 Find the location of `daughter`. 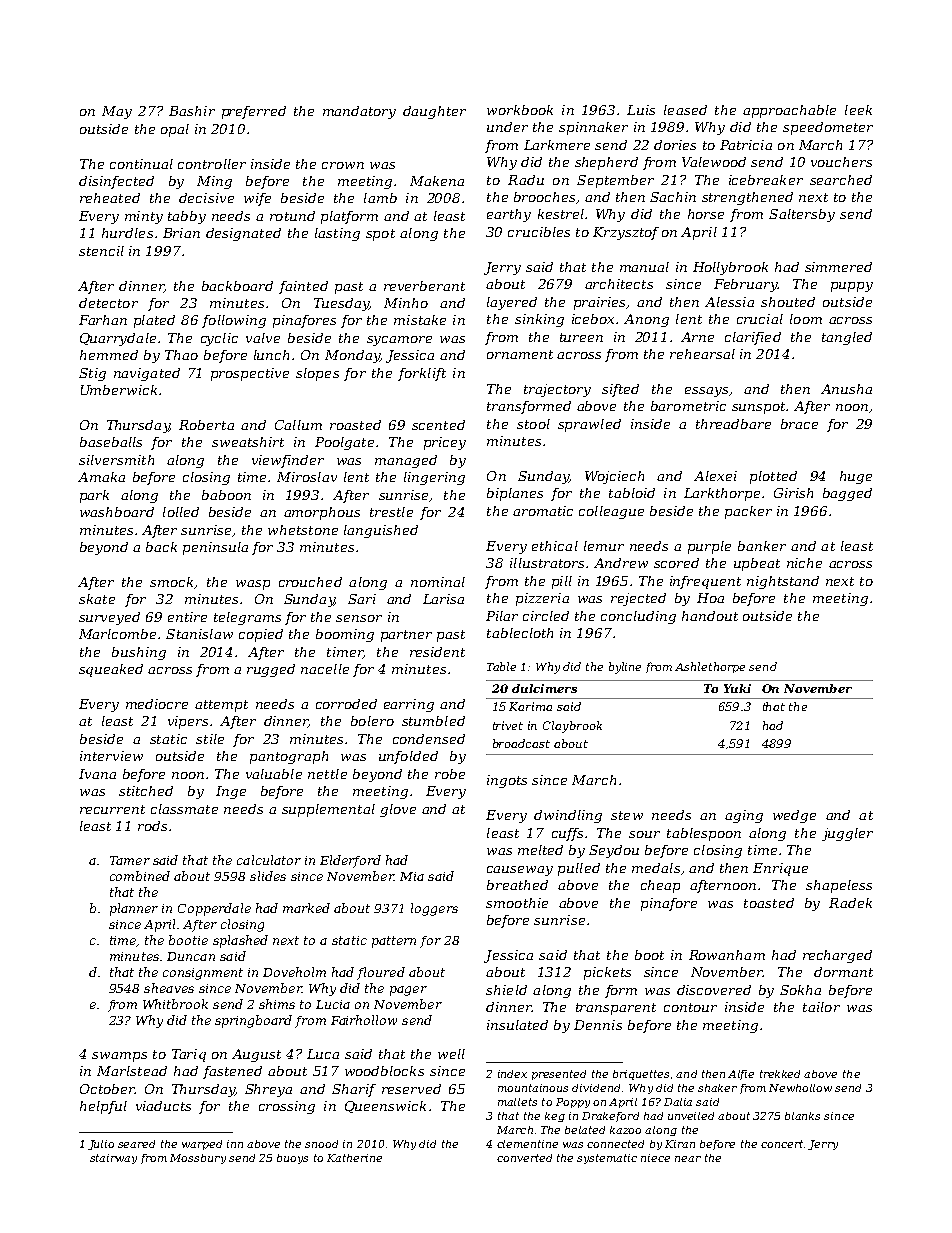

daughter is located at coordinates (434, 112).
